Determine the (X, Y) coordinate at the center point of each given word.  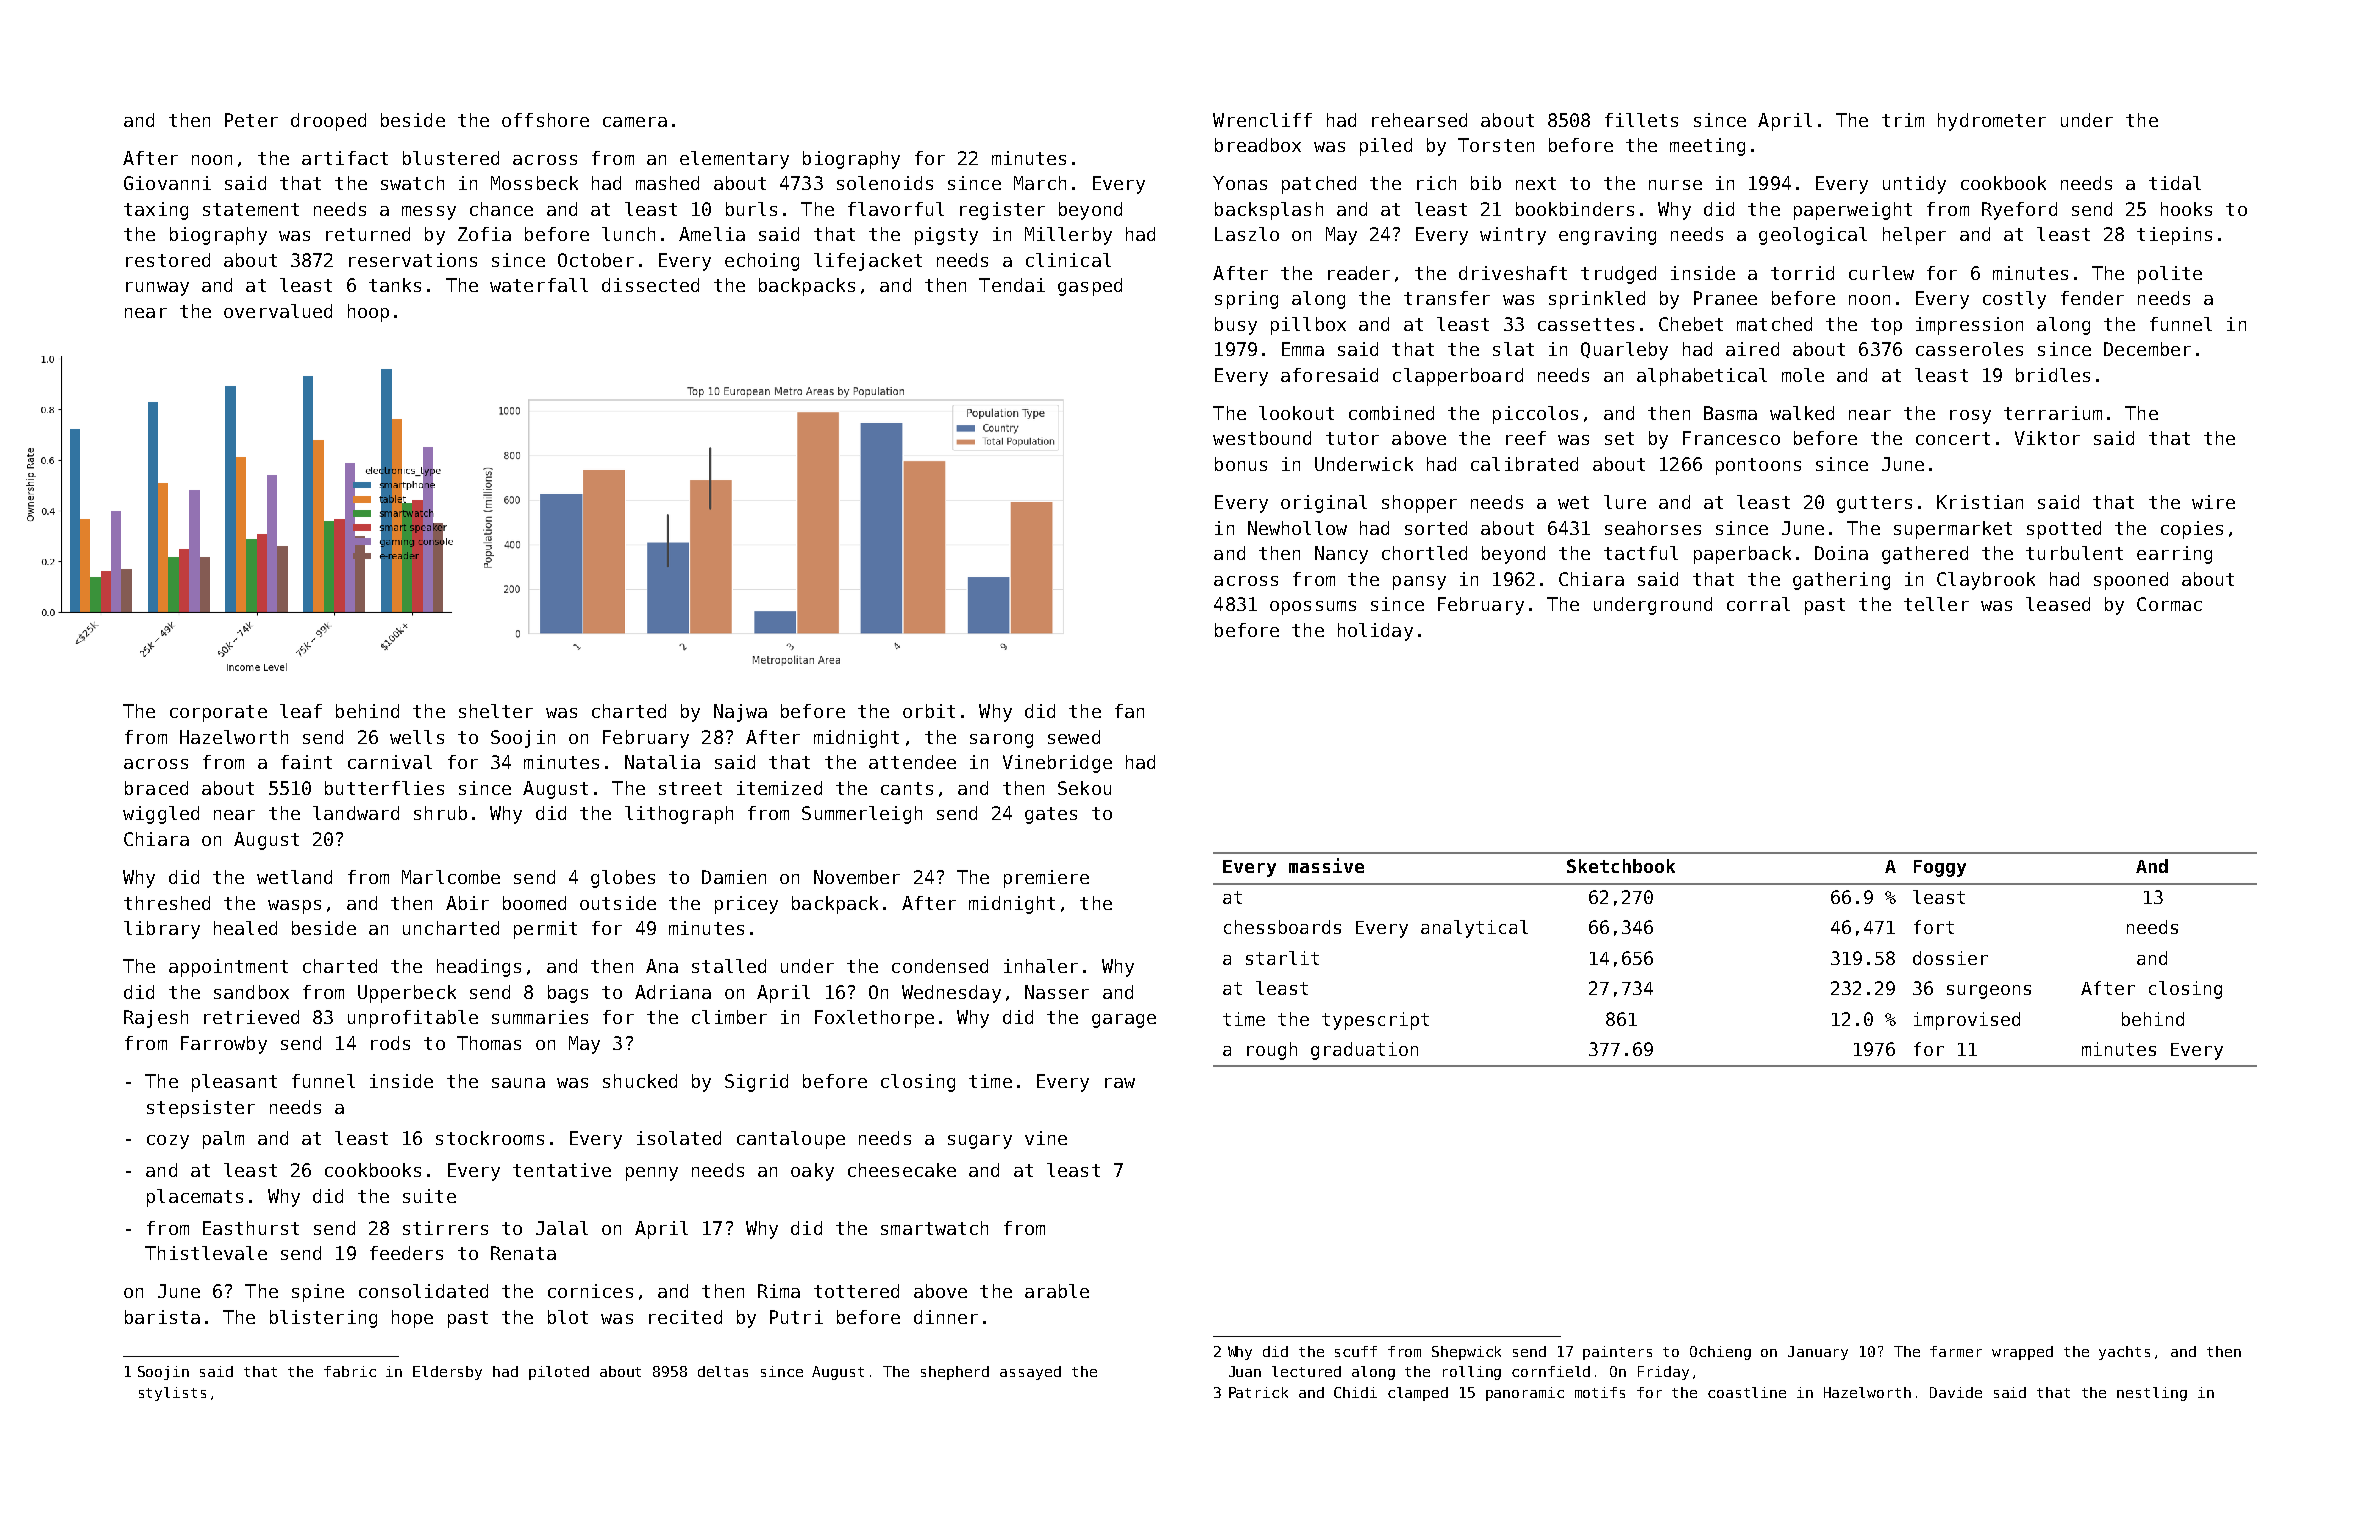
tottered (856, 1291)
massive (1326, 865)
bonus (1241, 464)
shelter (496, 711)
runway (157, 289)
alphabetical (1702, 377)
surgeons (1989, 992)
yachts (2124, 1353)
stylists (172, 1394)
